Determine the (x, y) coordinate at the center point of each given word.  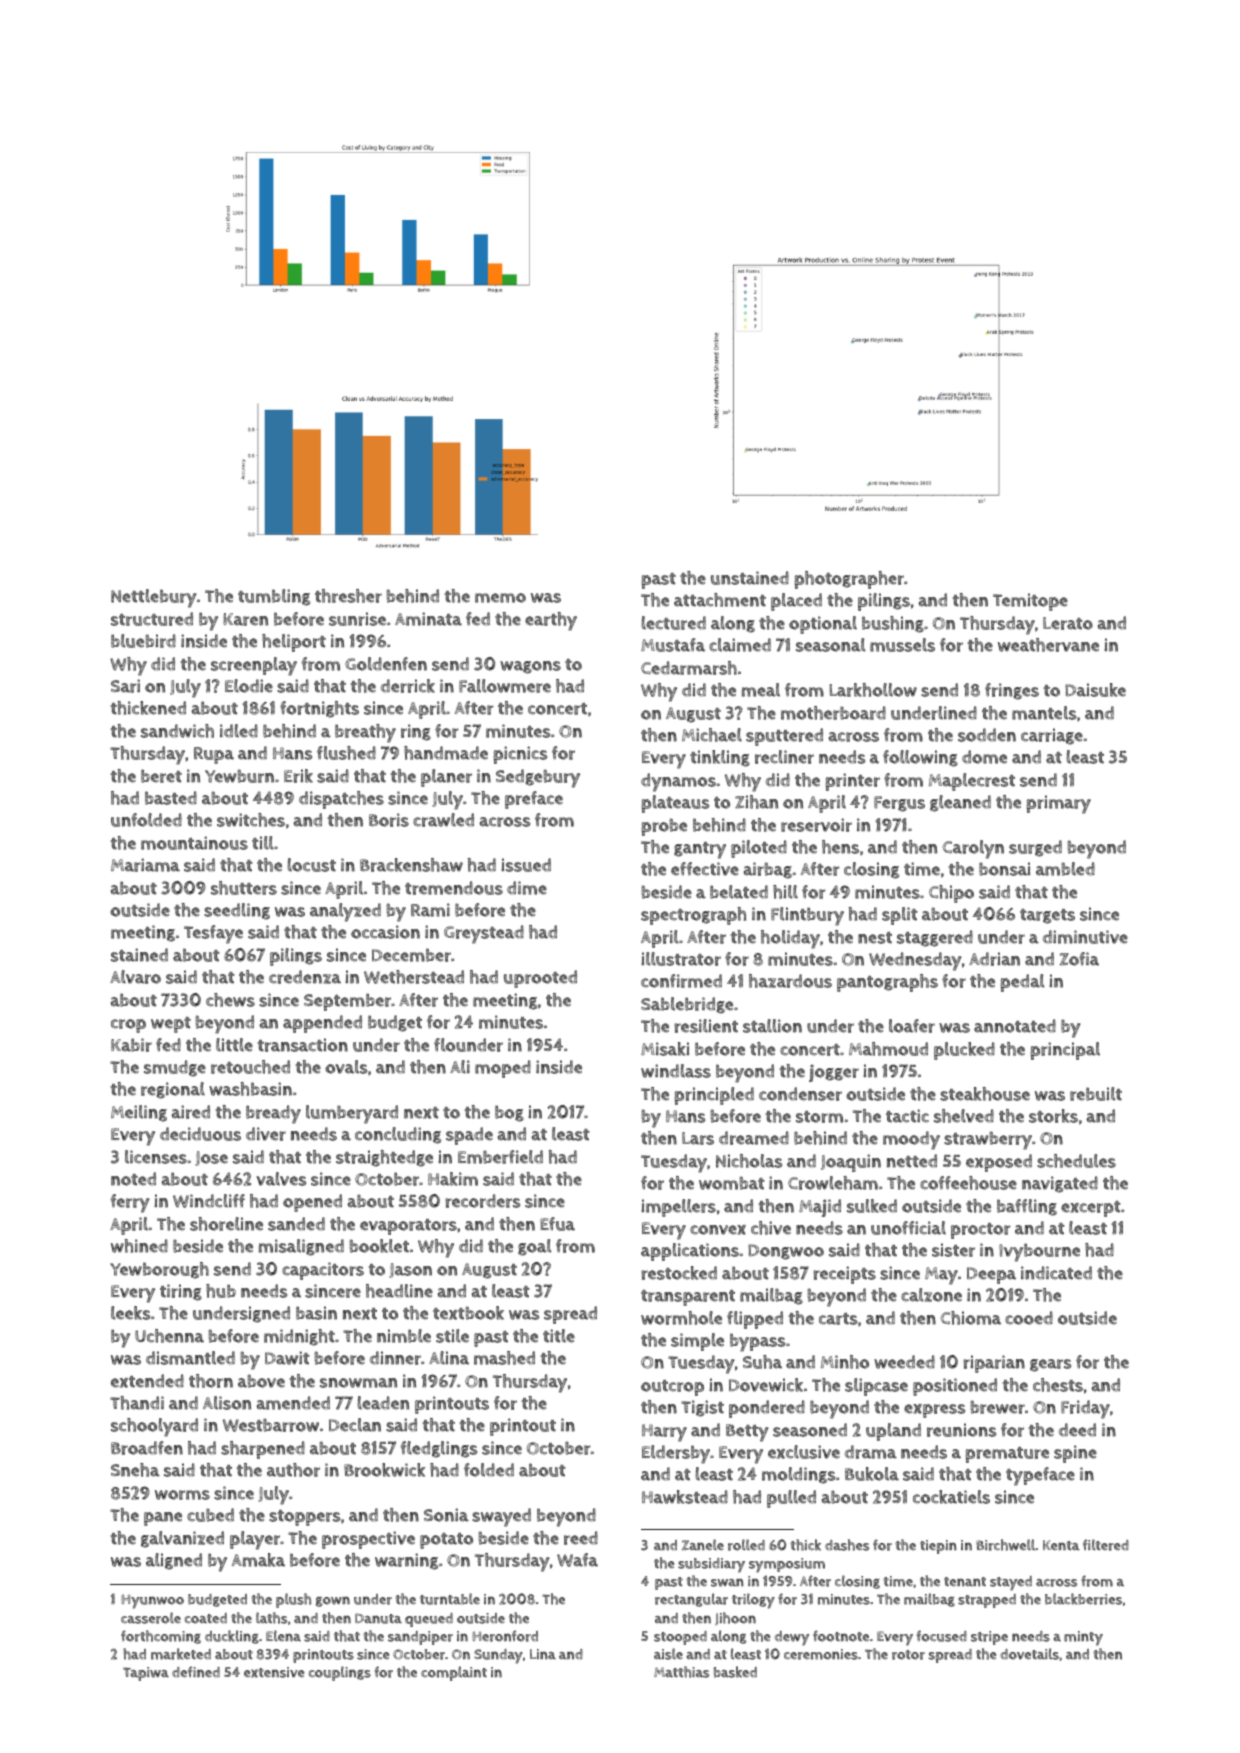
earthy (551, 621)
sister (953, 1250)
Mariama (145, 865)
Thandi (137, 1403)
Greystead (484, 934)
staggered (935, 938)
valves (281, 1179)
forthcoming (161, 1637)
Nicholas (749, 1161)
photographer (849, 580)
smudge (175, 1068)
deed (1077, 1430)
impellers (678, 1208)
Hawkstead (685, 1497)
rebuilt (1096, 1094)
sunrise (357, 619)
